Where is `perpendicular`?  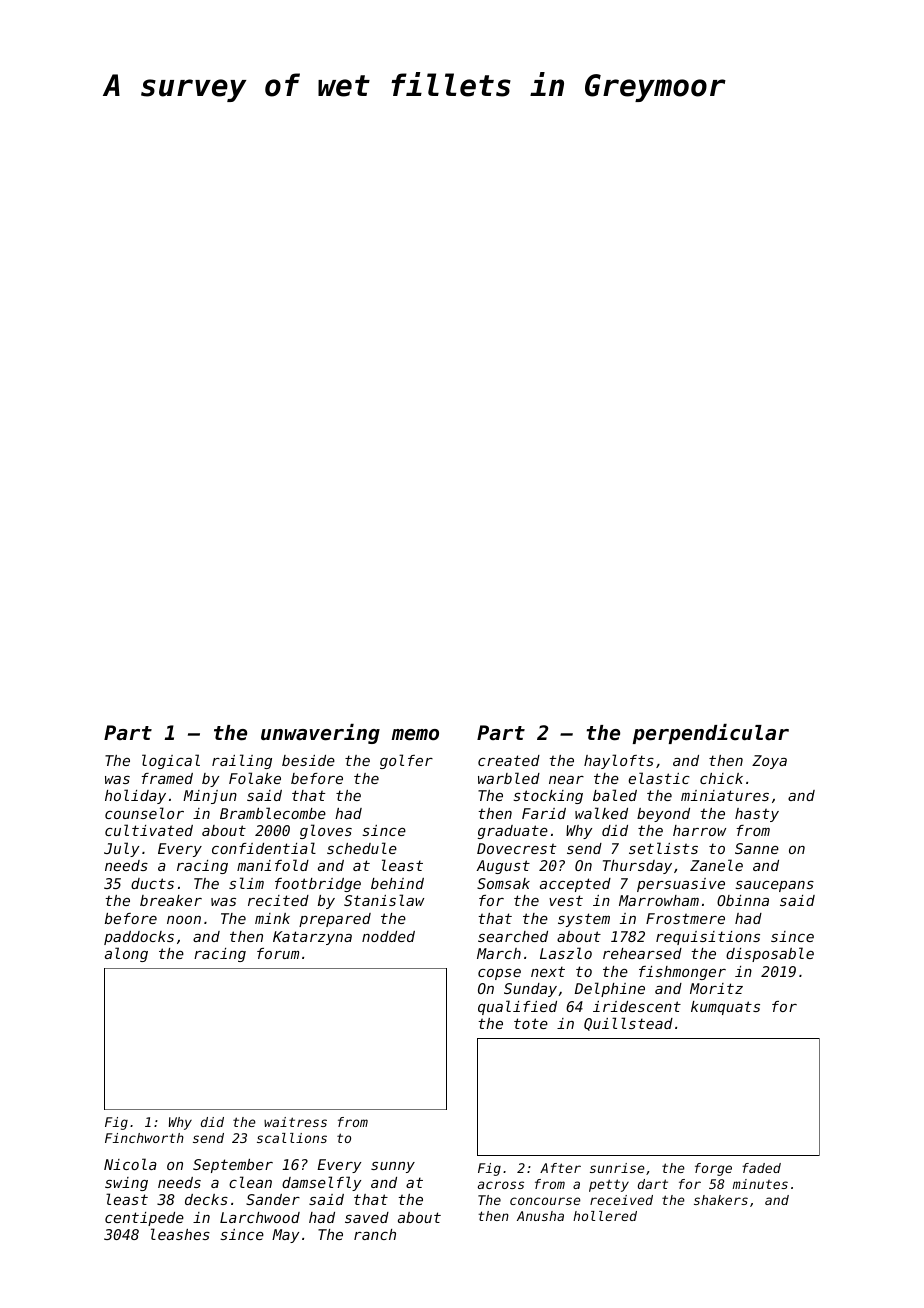 perpendicular is located at coordinates (711, 734).
